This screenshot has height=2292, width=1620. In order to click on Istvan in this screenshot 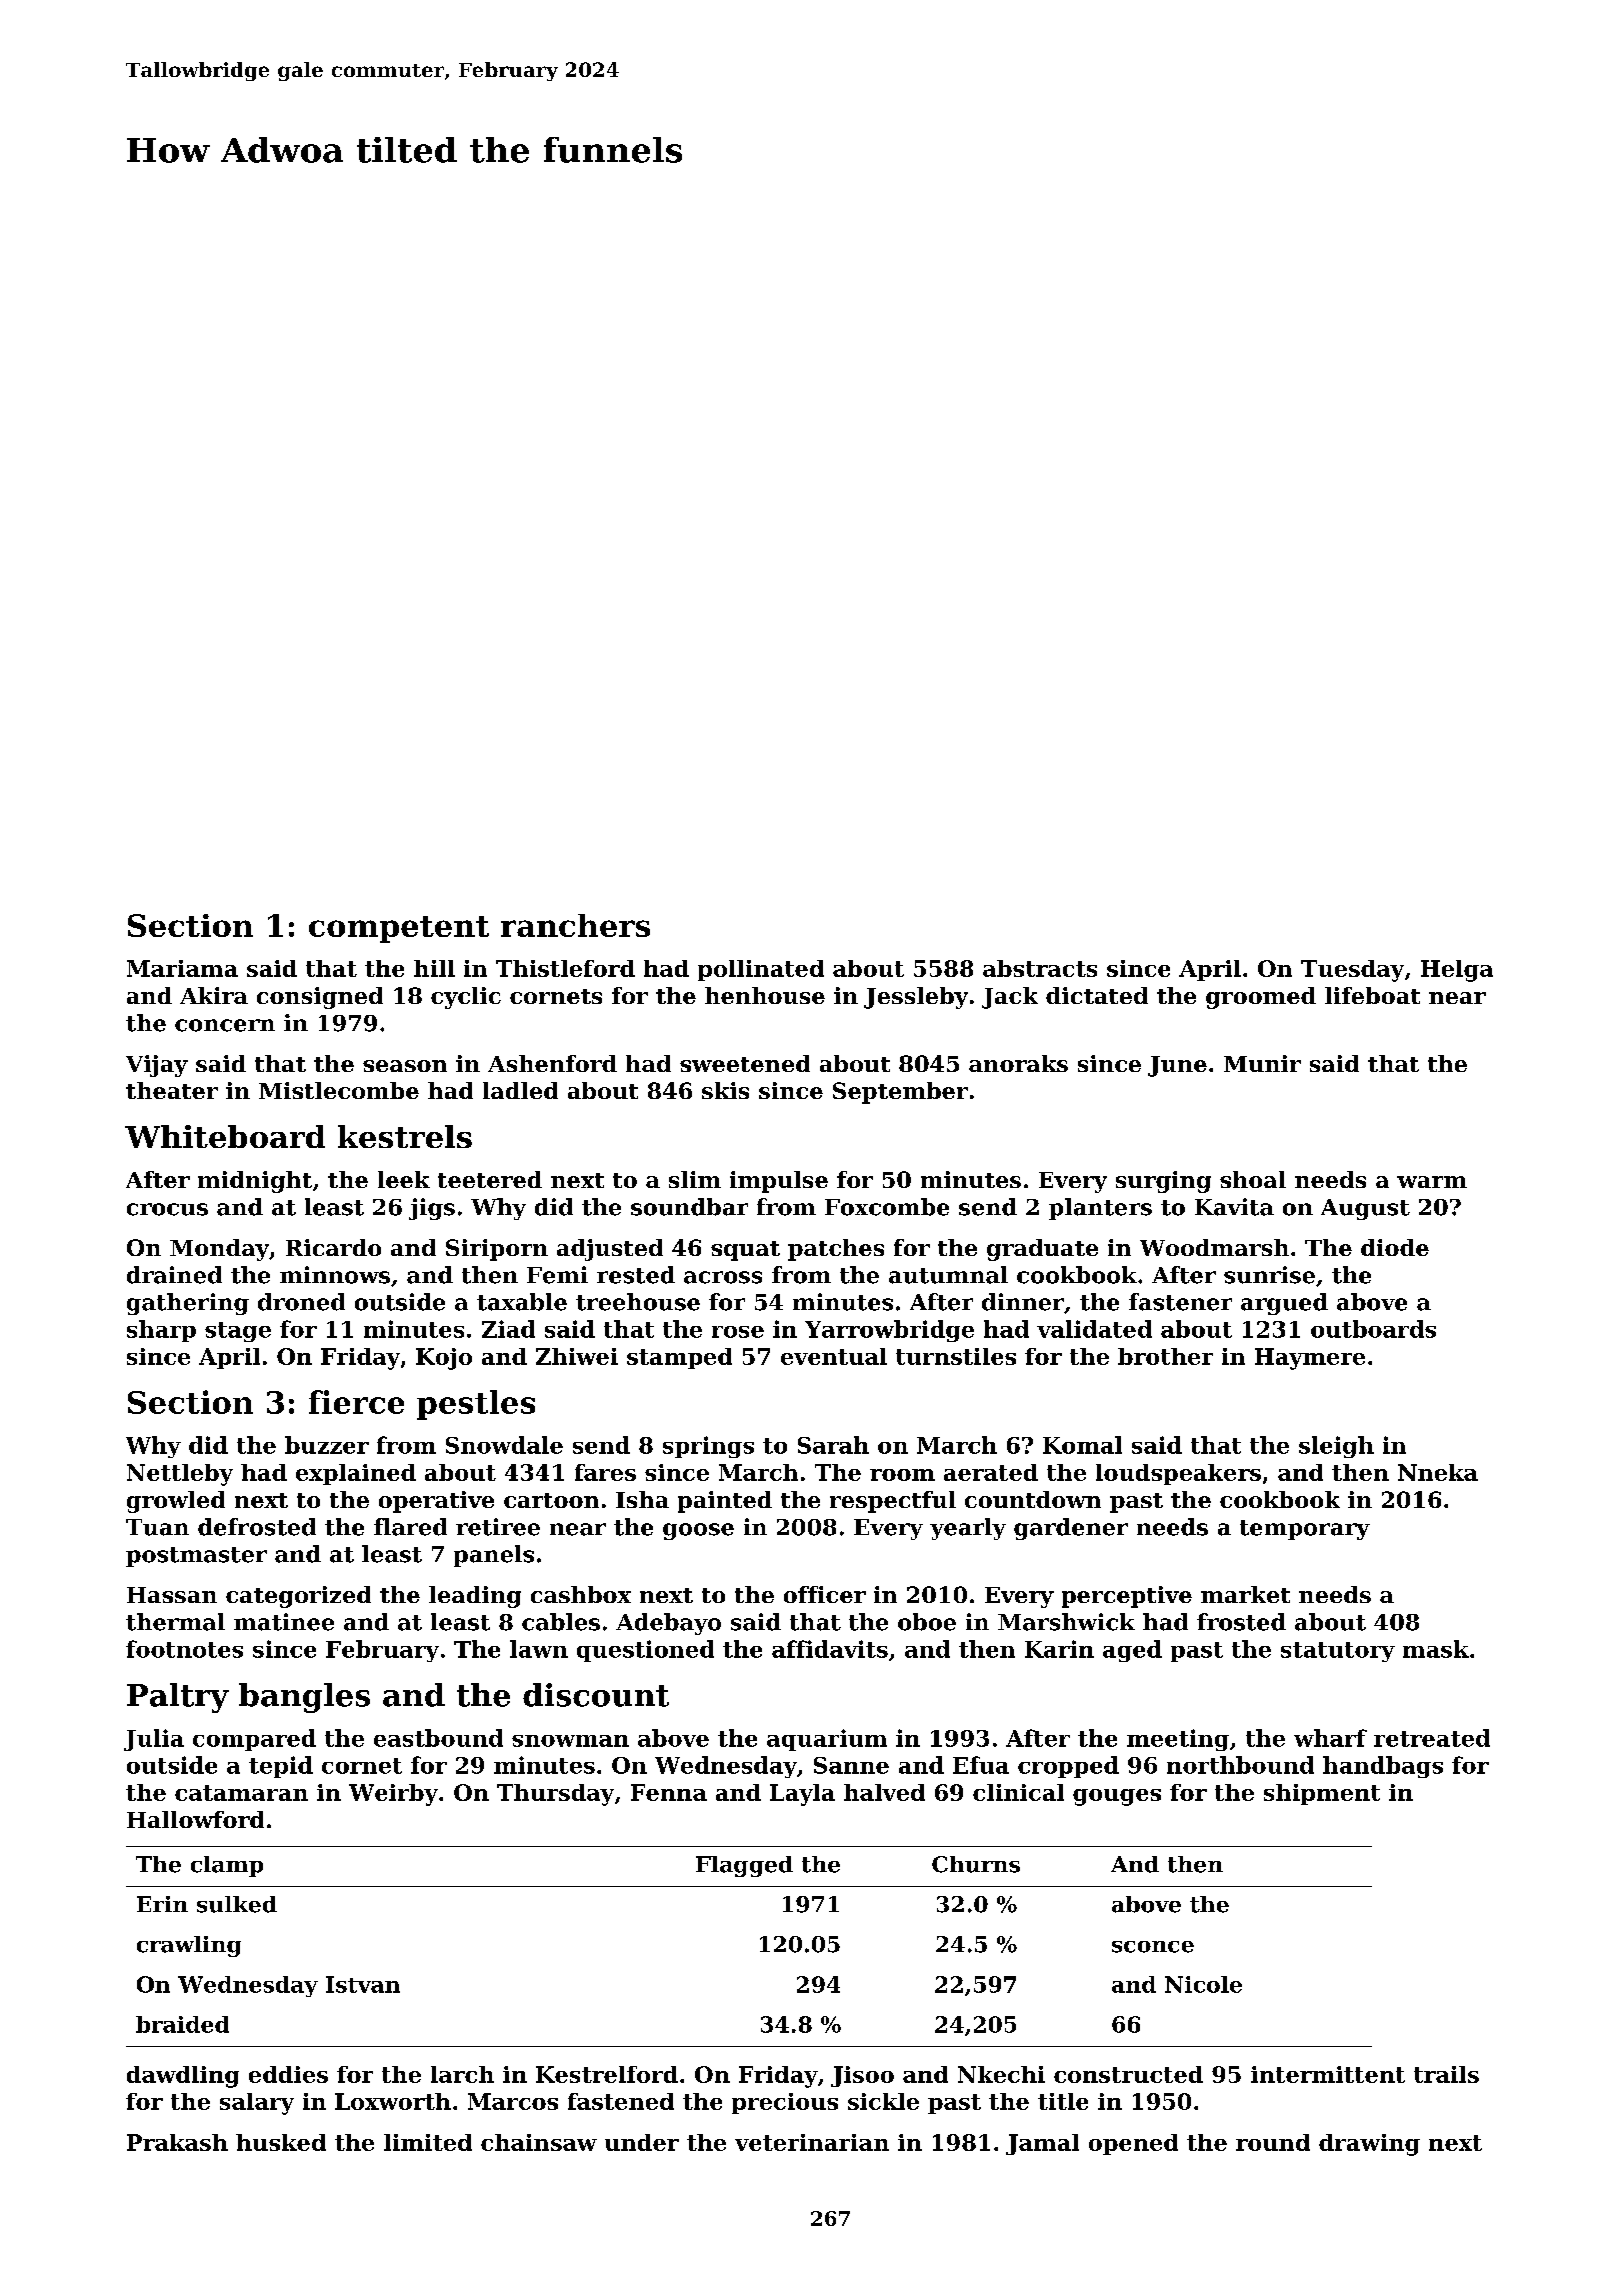, I will do `click(363, 1984)`.
